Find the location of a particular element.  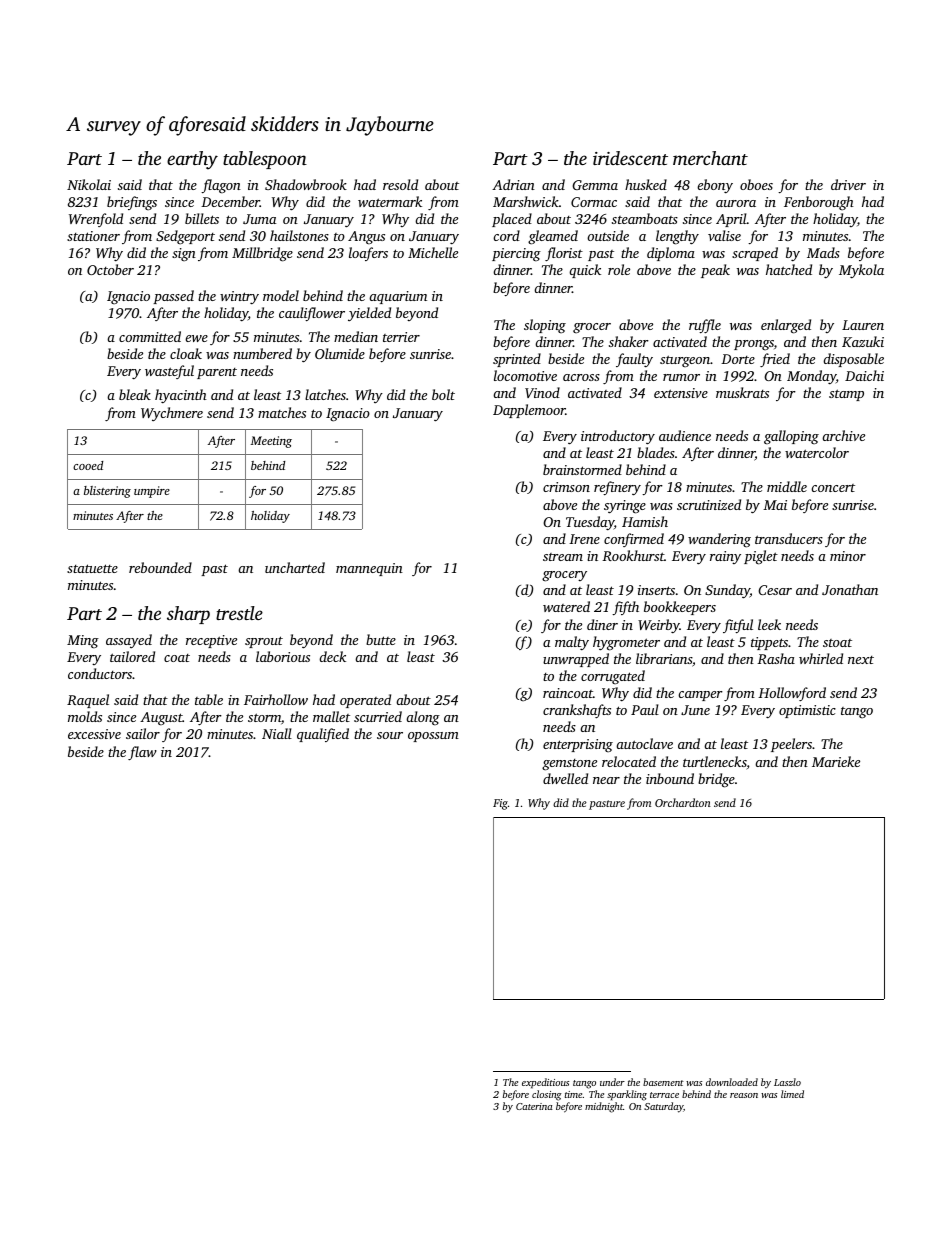

Cormac is located at coordinates (594, 202).
